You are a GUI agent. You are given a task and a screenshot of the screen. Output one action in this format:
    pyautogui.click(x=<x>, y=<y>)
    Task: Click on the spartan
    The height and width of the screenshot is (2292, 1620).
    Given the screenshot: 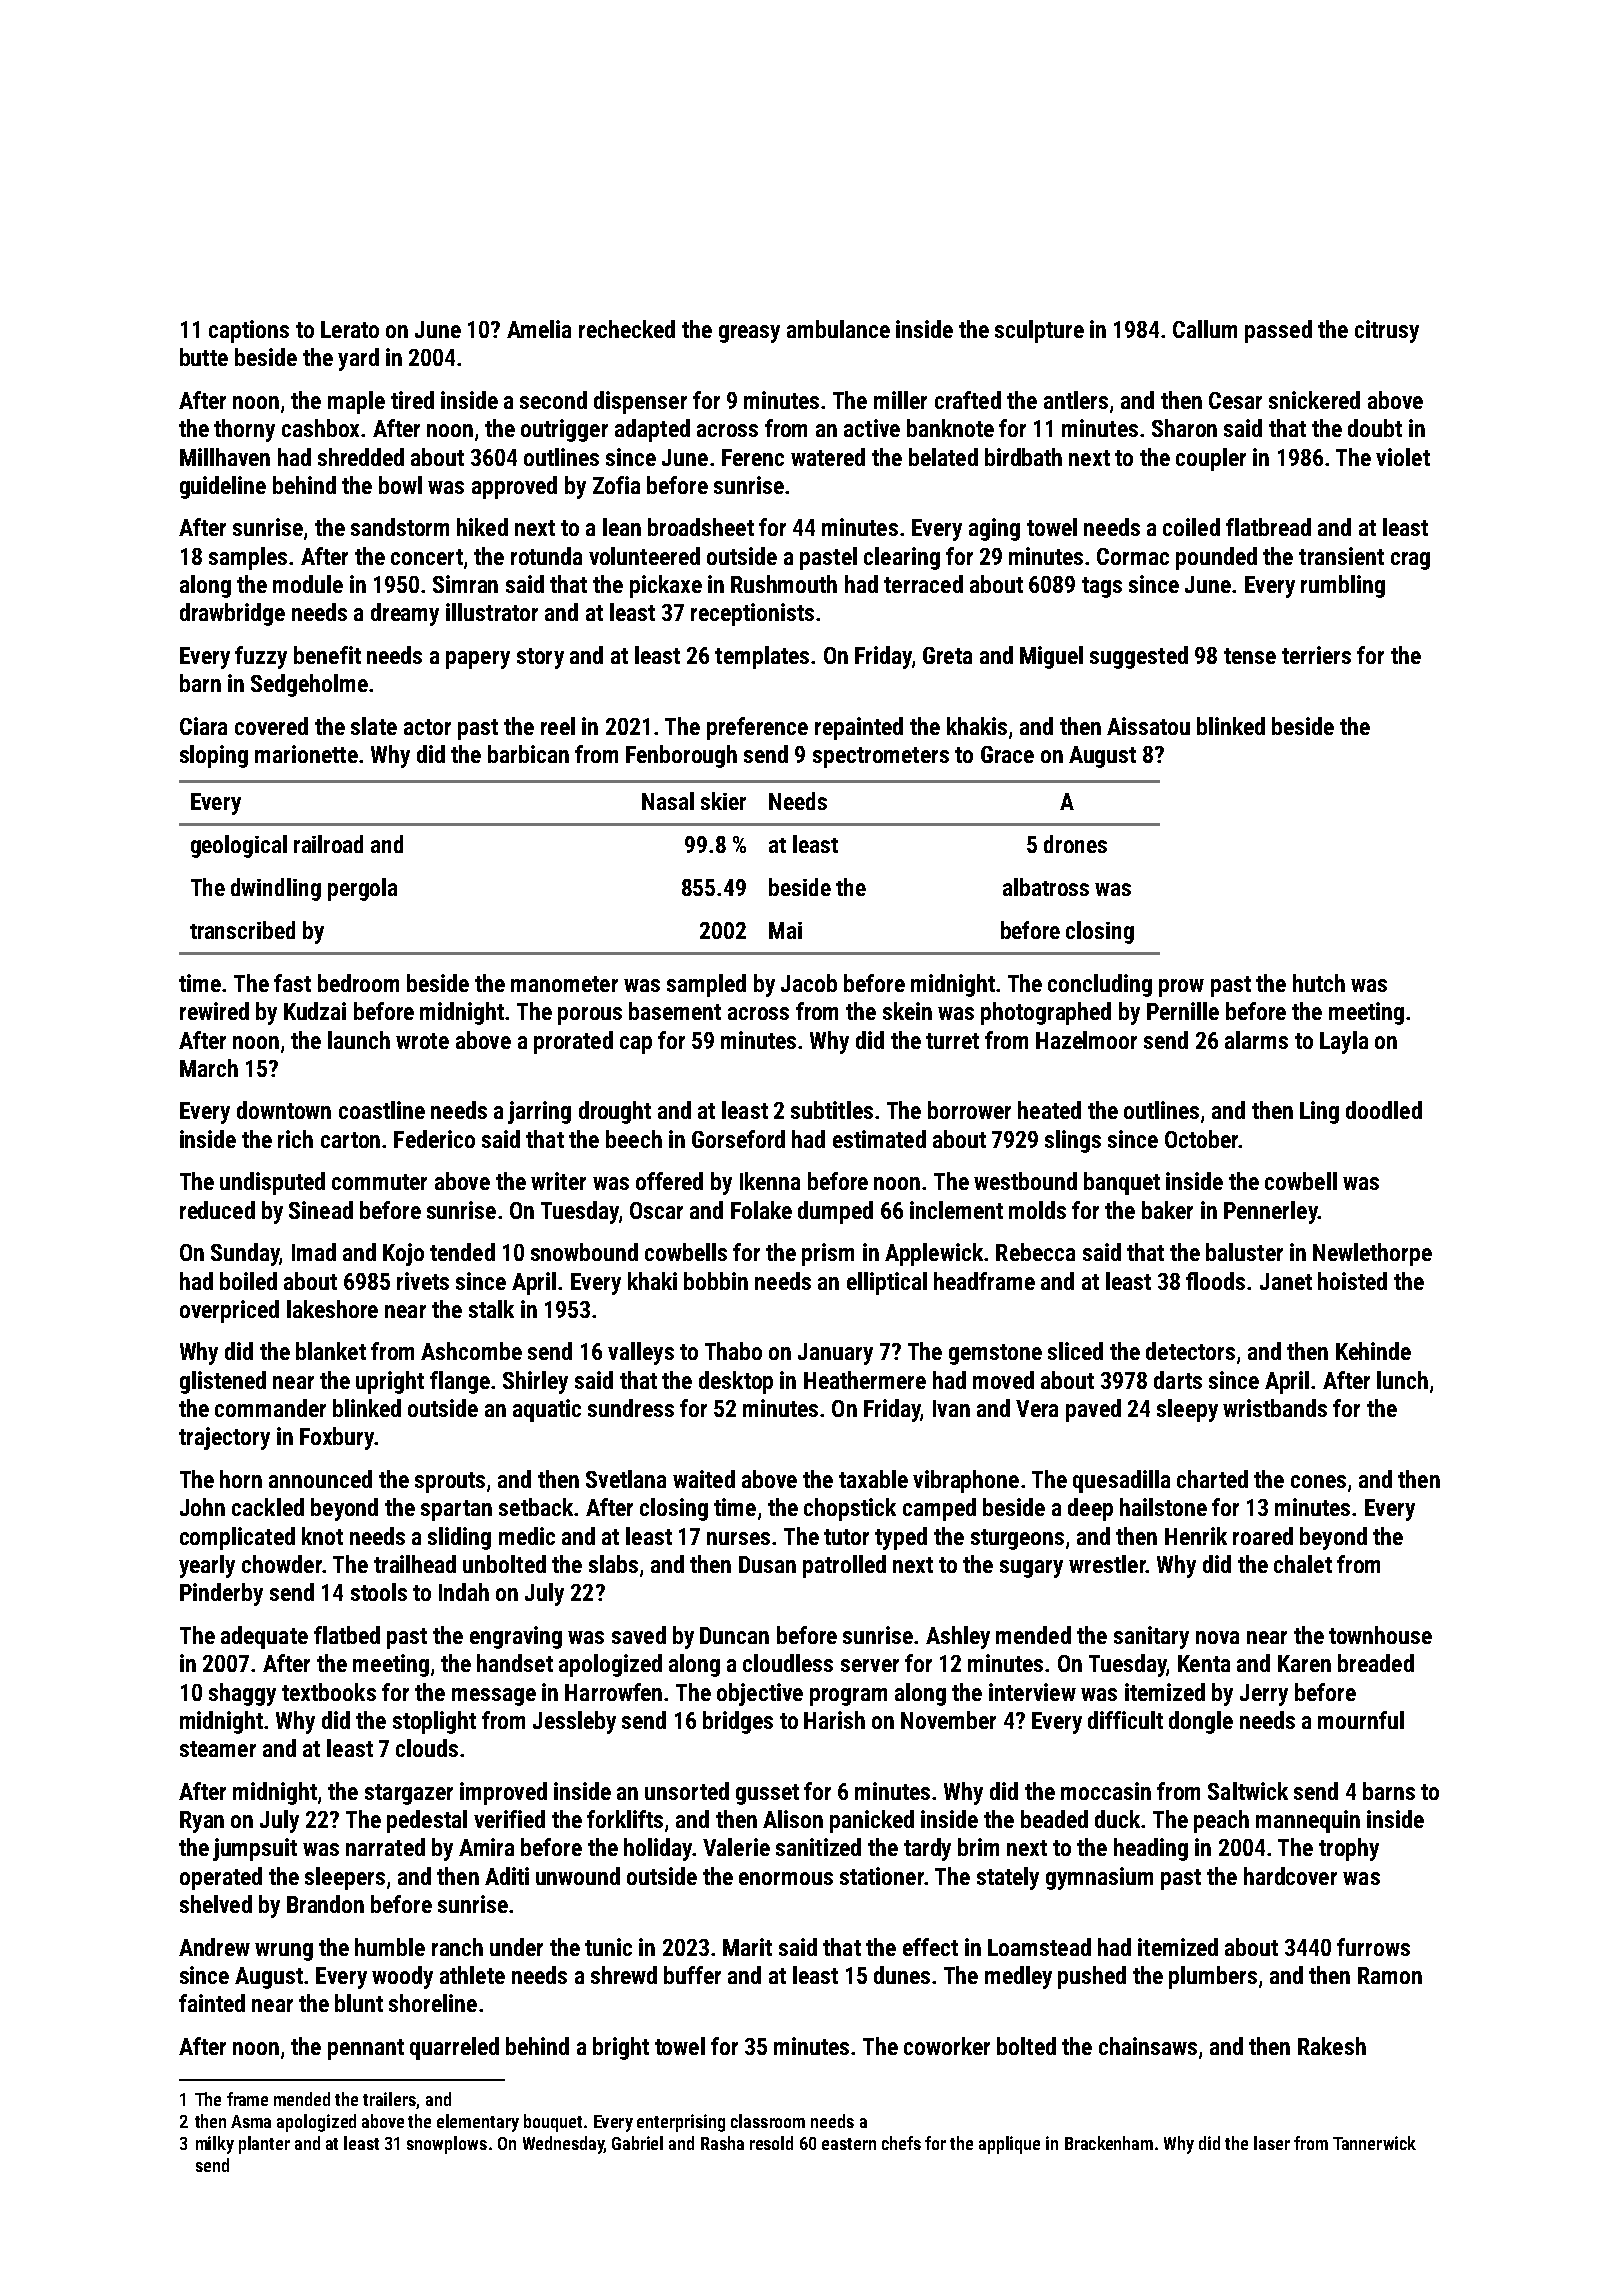 What is the action you would take?
    pyautogui.click(x=456, y=1510)
